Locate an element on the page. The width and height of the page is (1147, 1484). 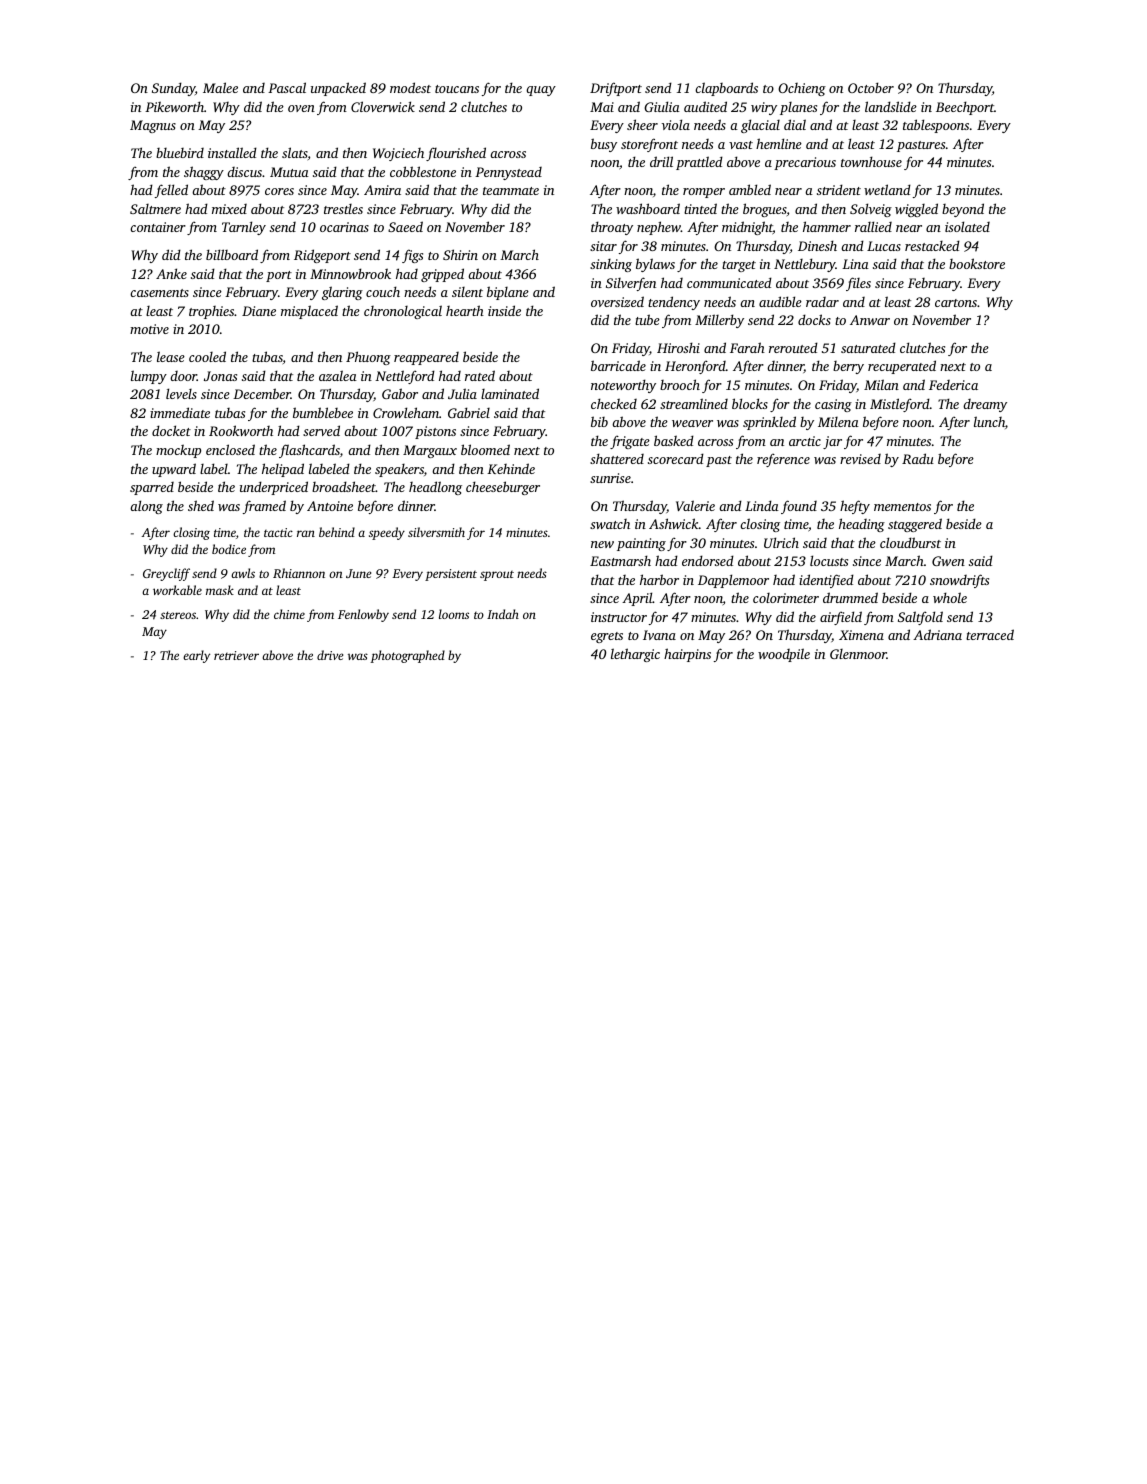
new is located at coordinates (602, 544).
